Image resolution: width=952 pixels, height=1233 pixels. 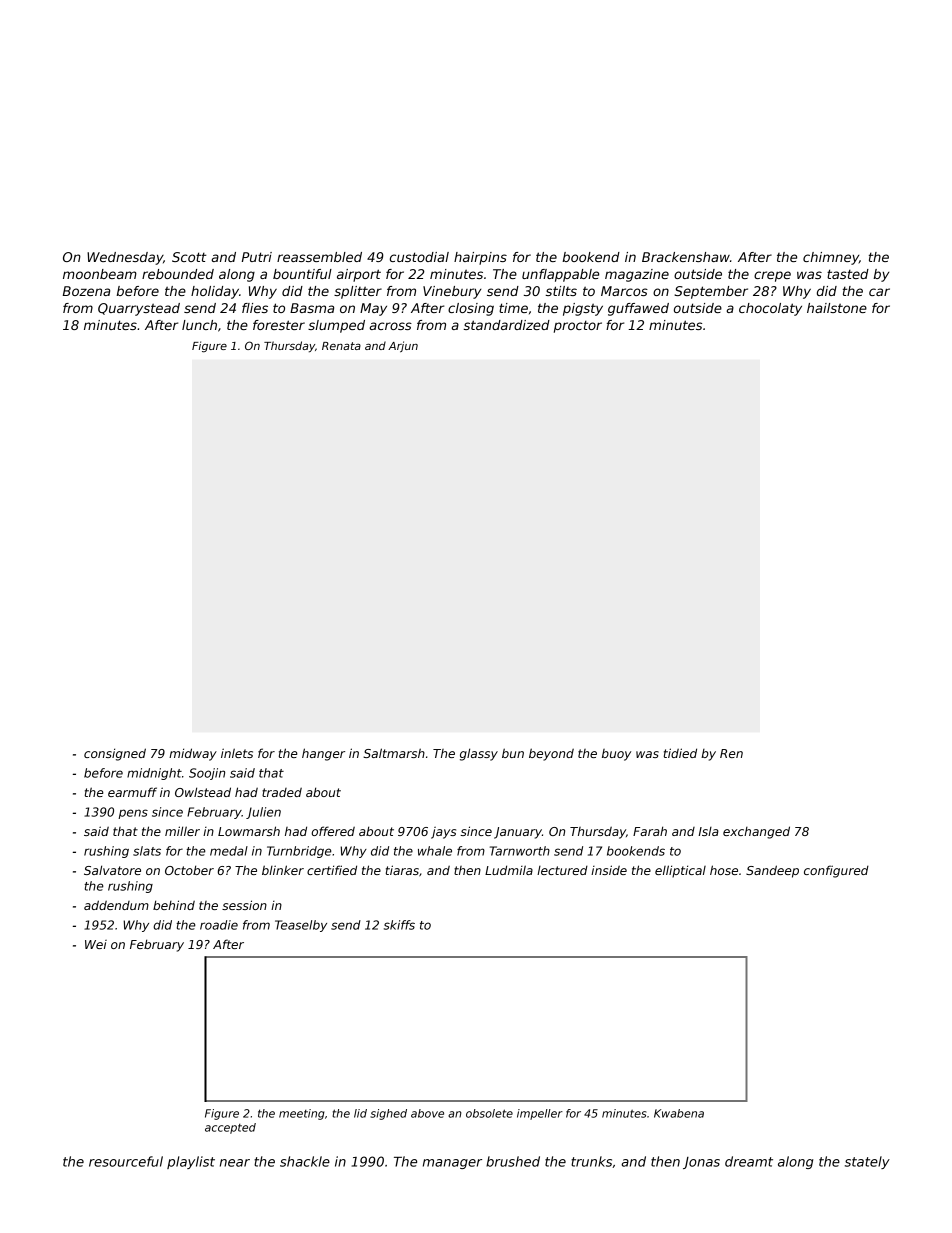 I want to click on tidied, so click(x=680, y=753).
